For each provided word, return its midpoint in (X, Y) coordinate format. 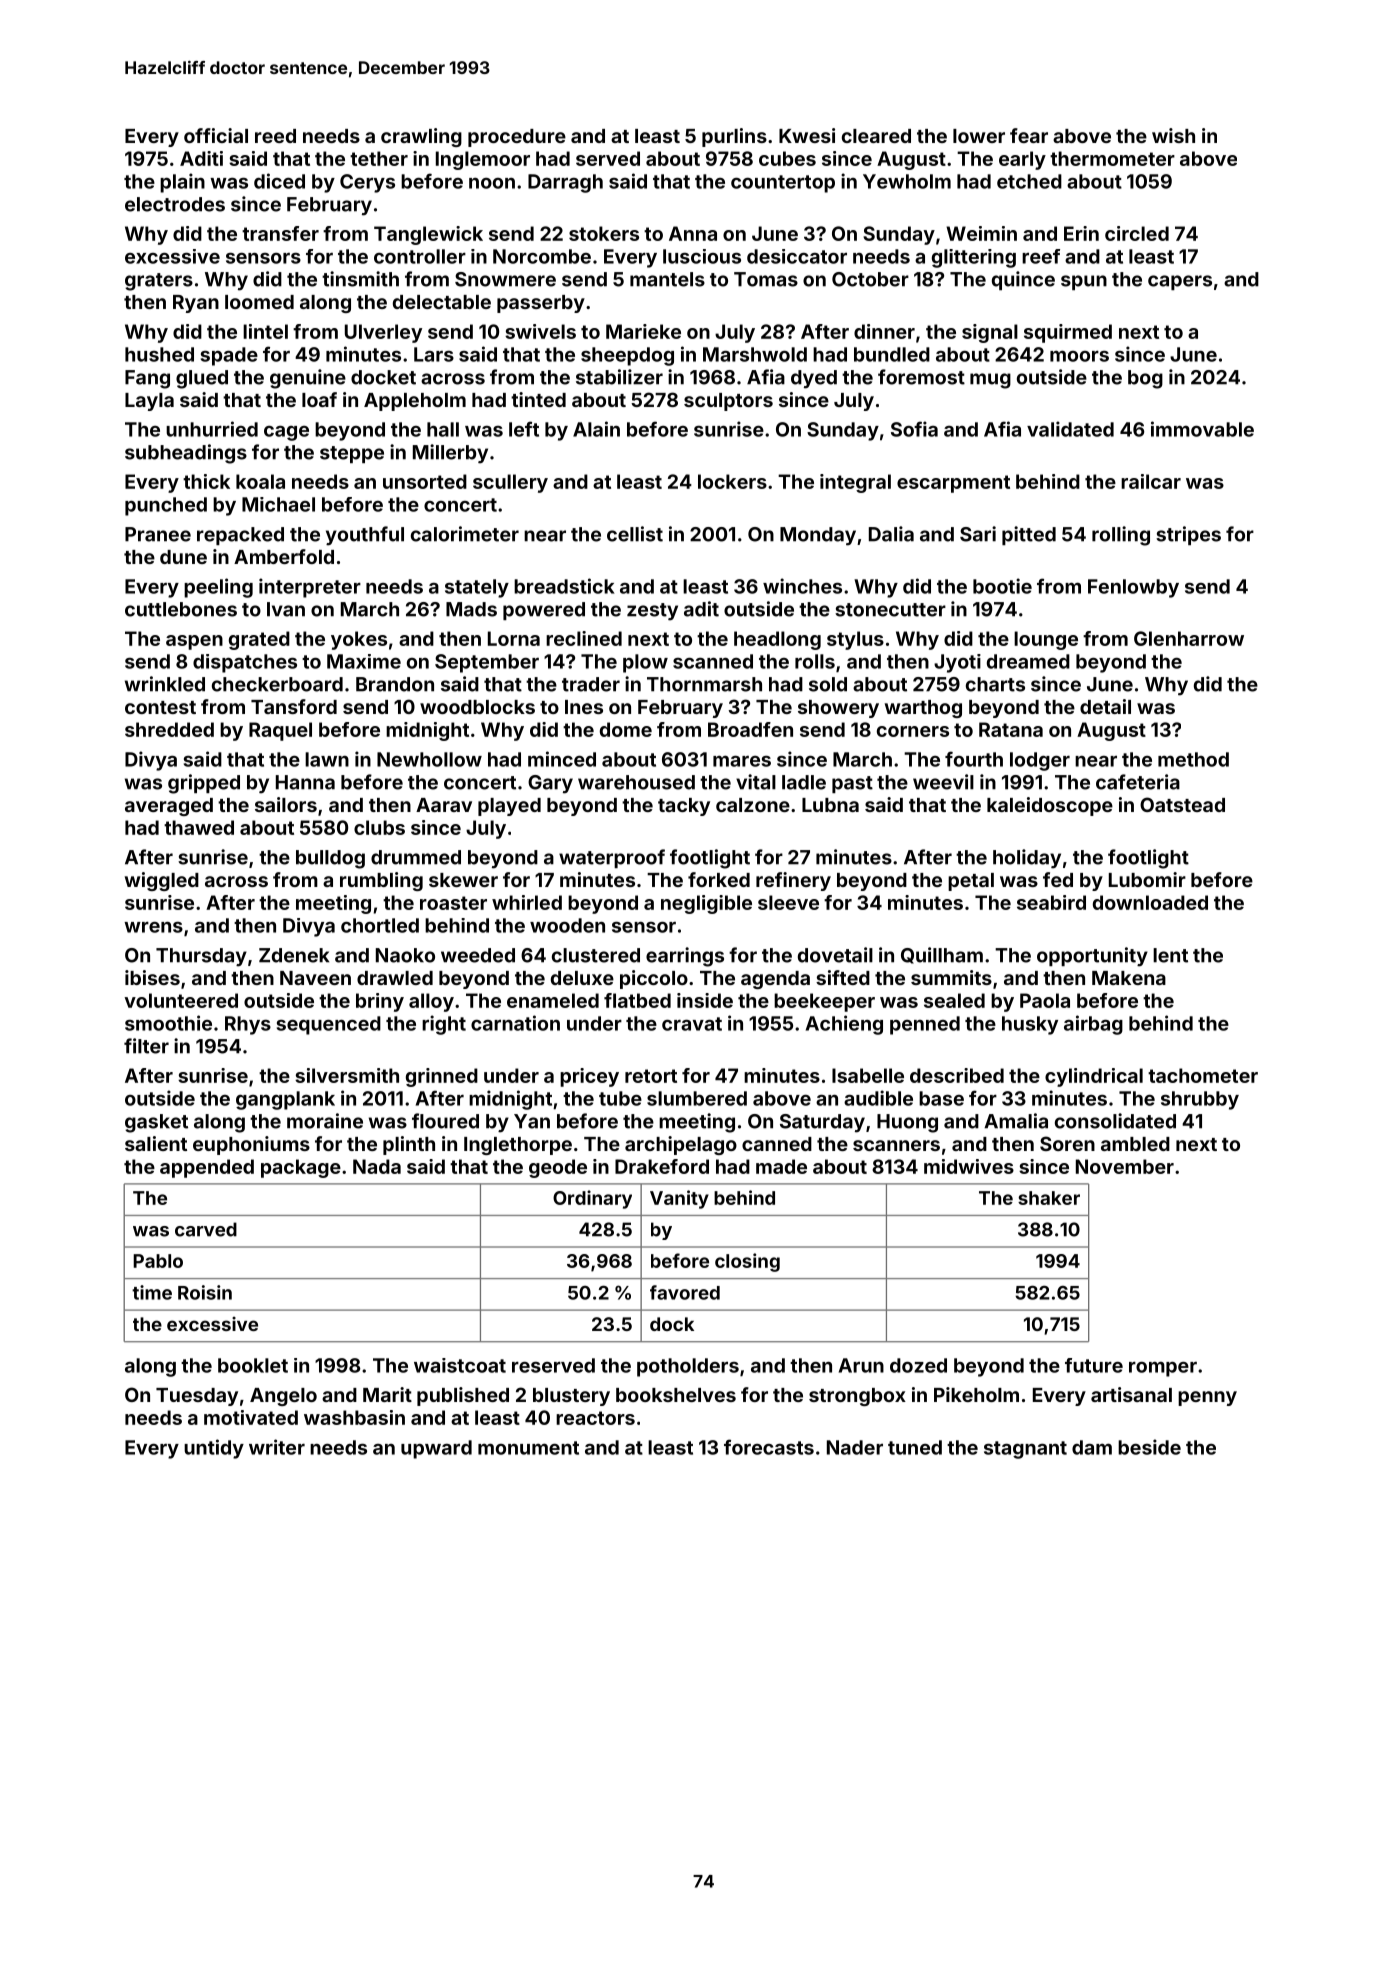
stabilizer (619, 377)
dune (183, 557)
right (444, 1025)
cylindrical (1094, 1077)
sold (828, 684)
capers (1180, 282)
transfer (280, 233)
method (1193, 759)
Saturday (822, 1123)
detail (1105, 706)
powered (544, 611)
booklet (253, 1365)
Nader (855, 1447)
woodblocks (477, 707)
